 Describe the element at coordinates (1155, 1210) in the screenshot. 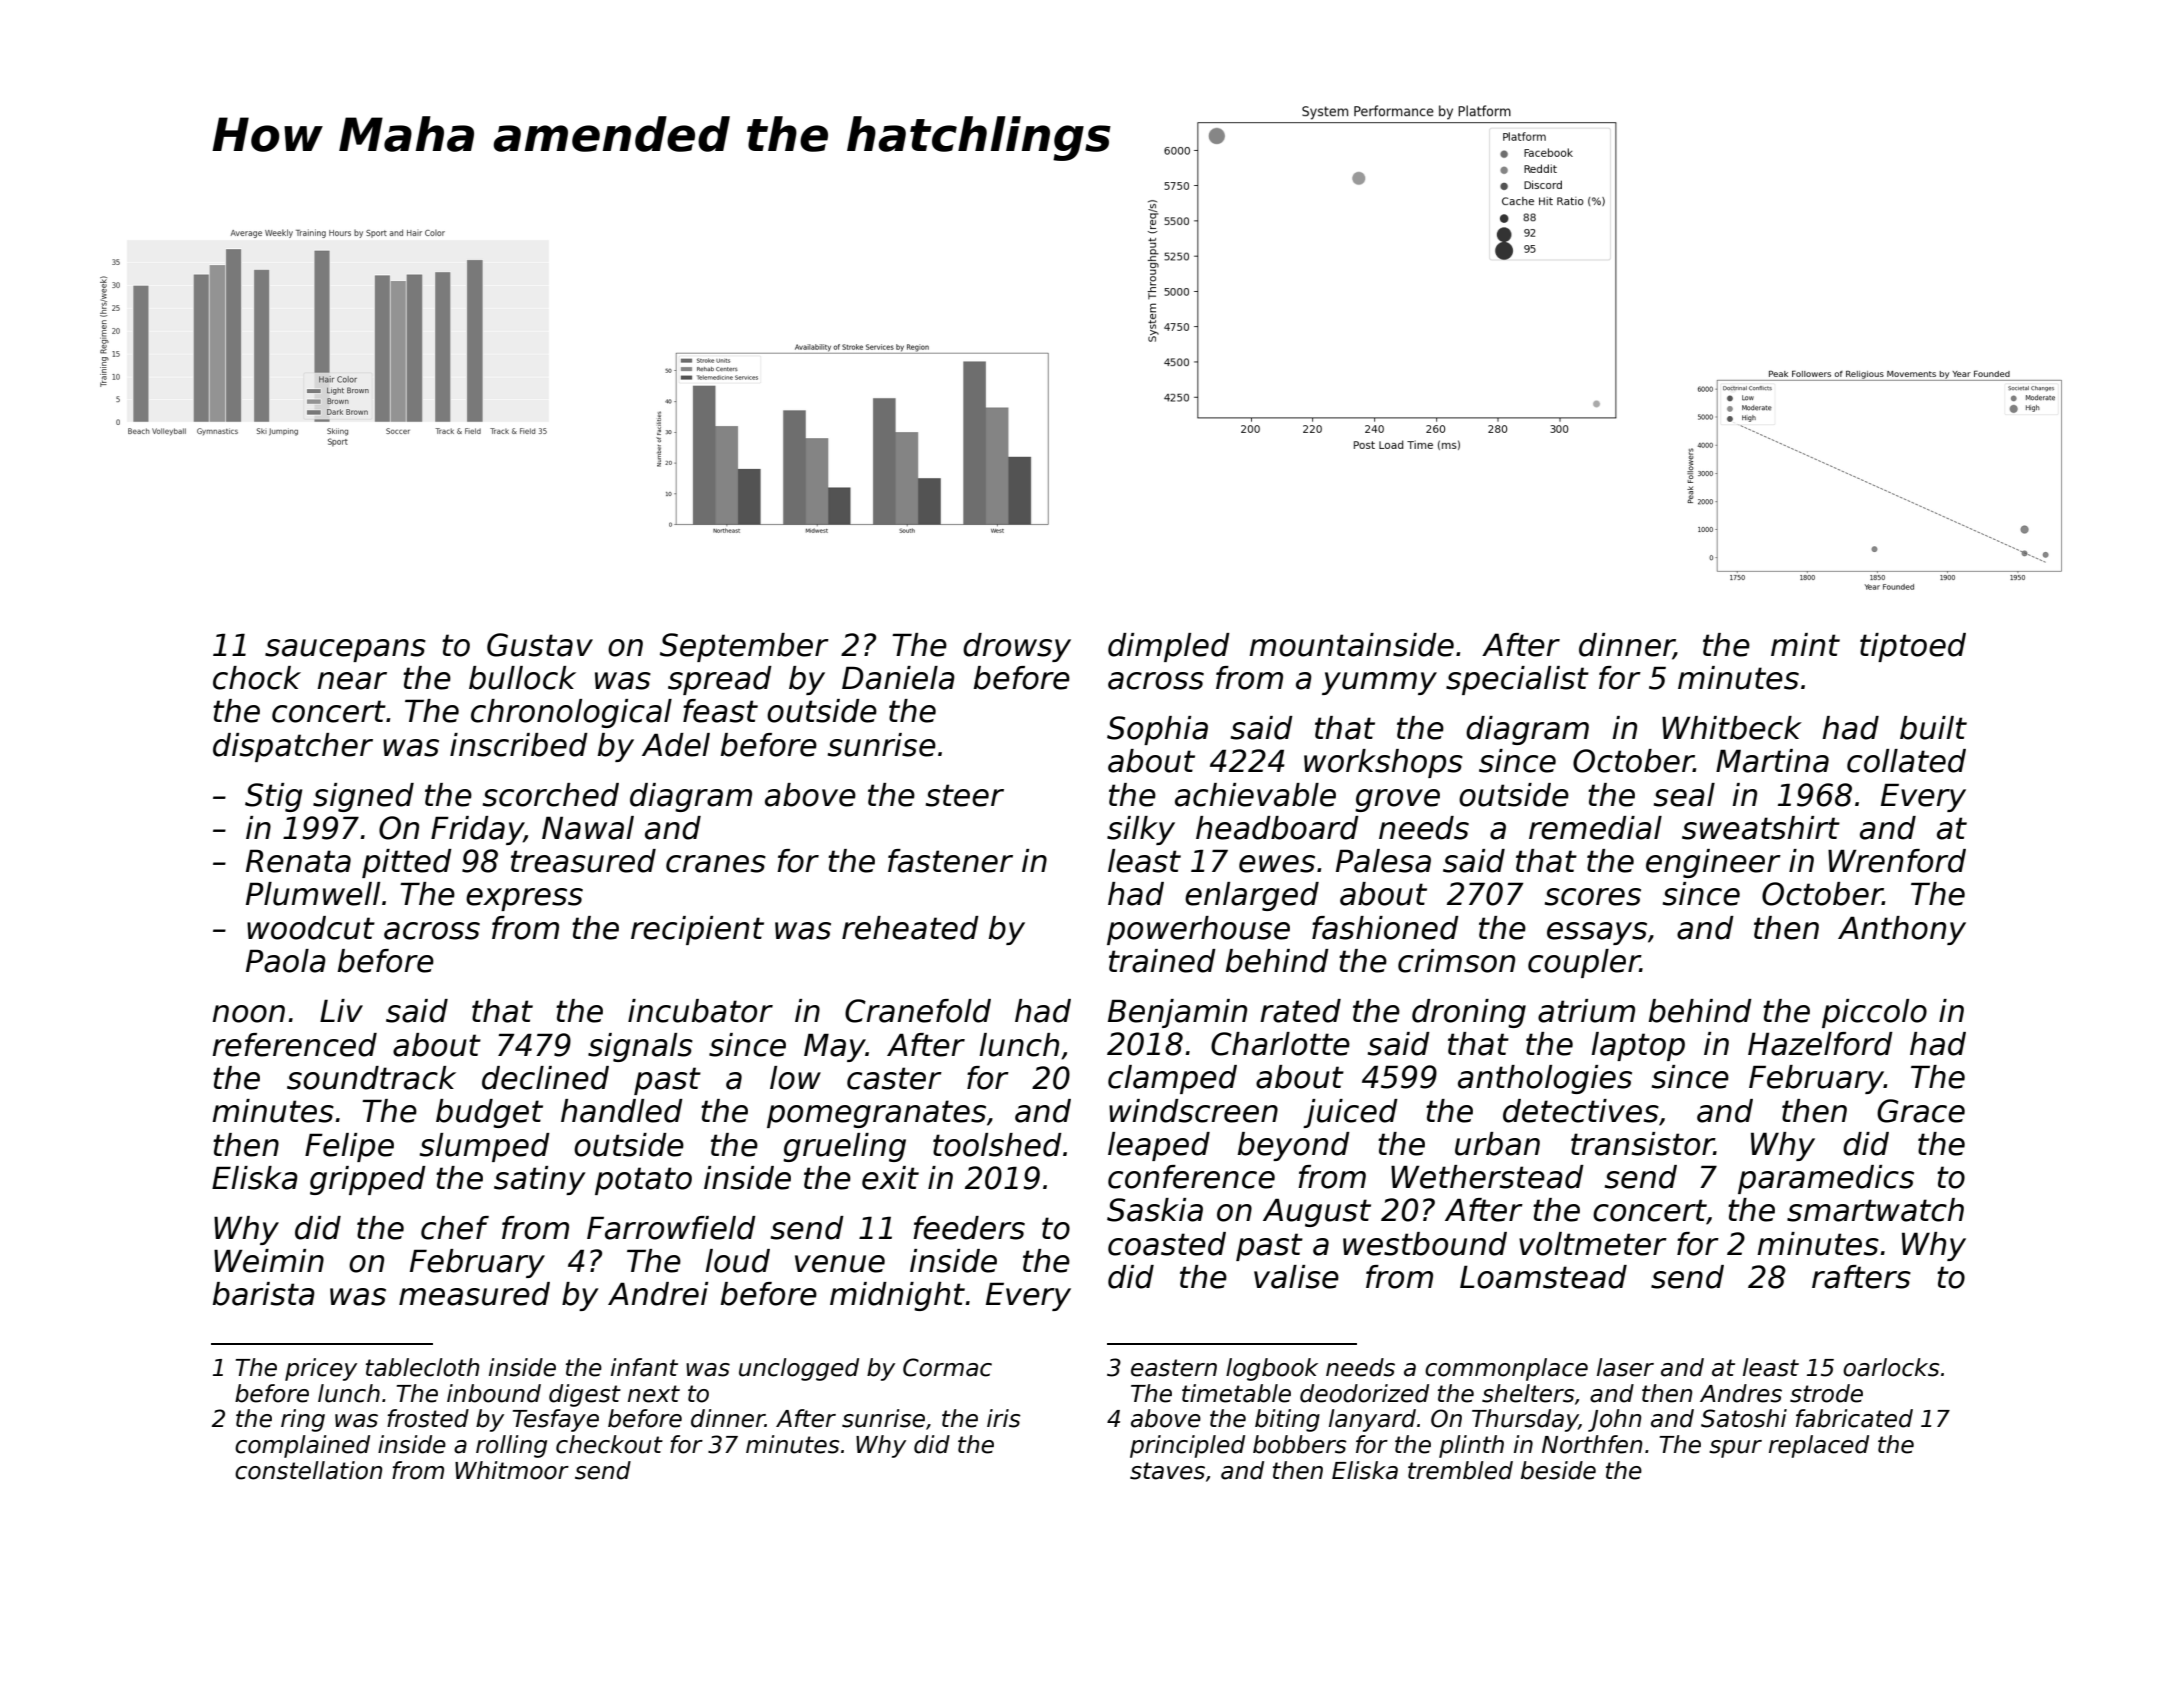

I see `Saskia` at that location.
